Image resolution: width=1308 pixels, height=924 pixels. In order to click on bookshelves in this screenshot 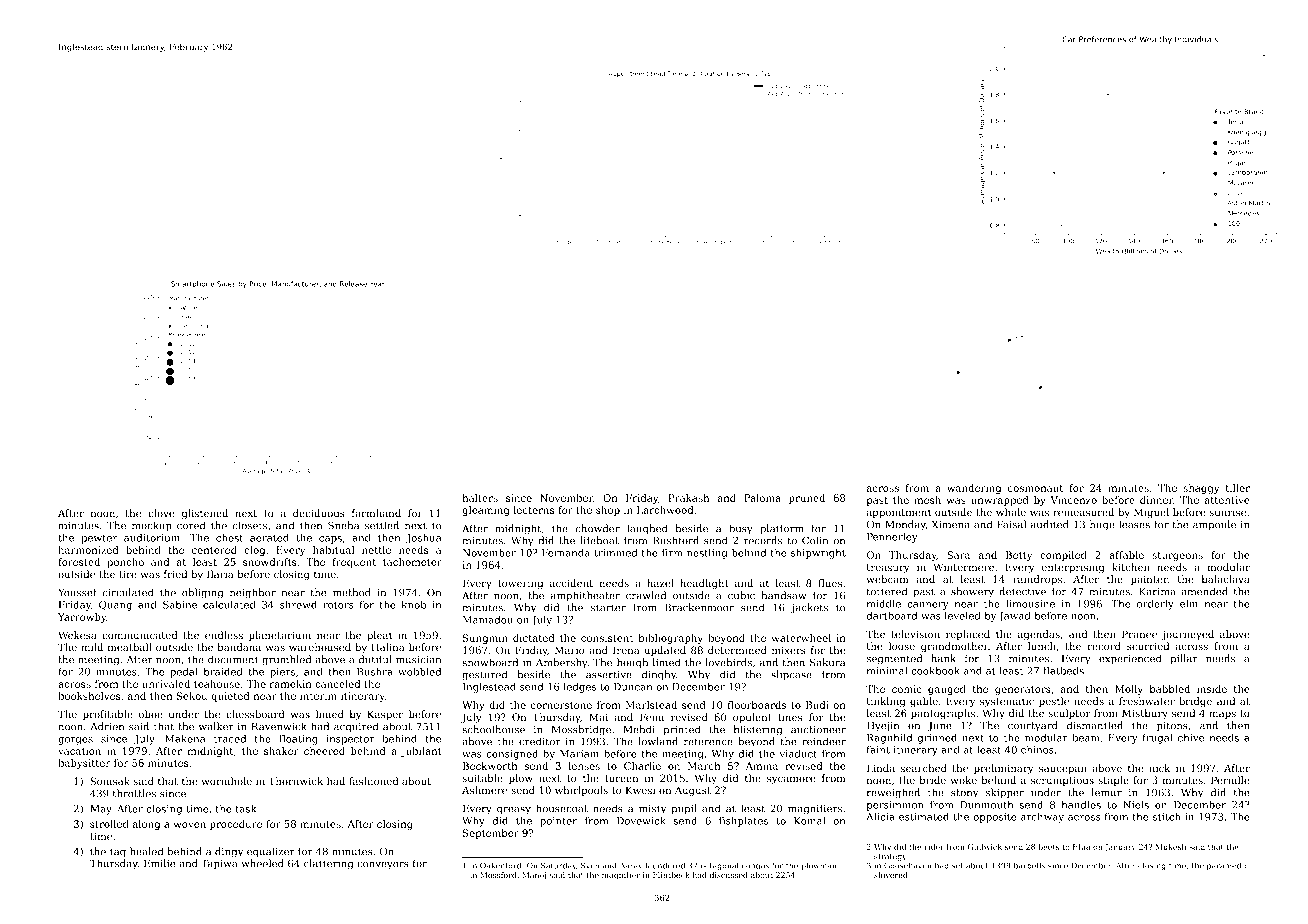, I will do `click(89, 696)`.
